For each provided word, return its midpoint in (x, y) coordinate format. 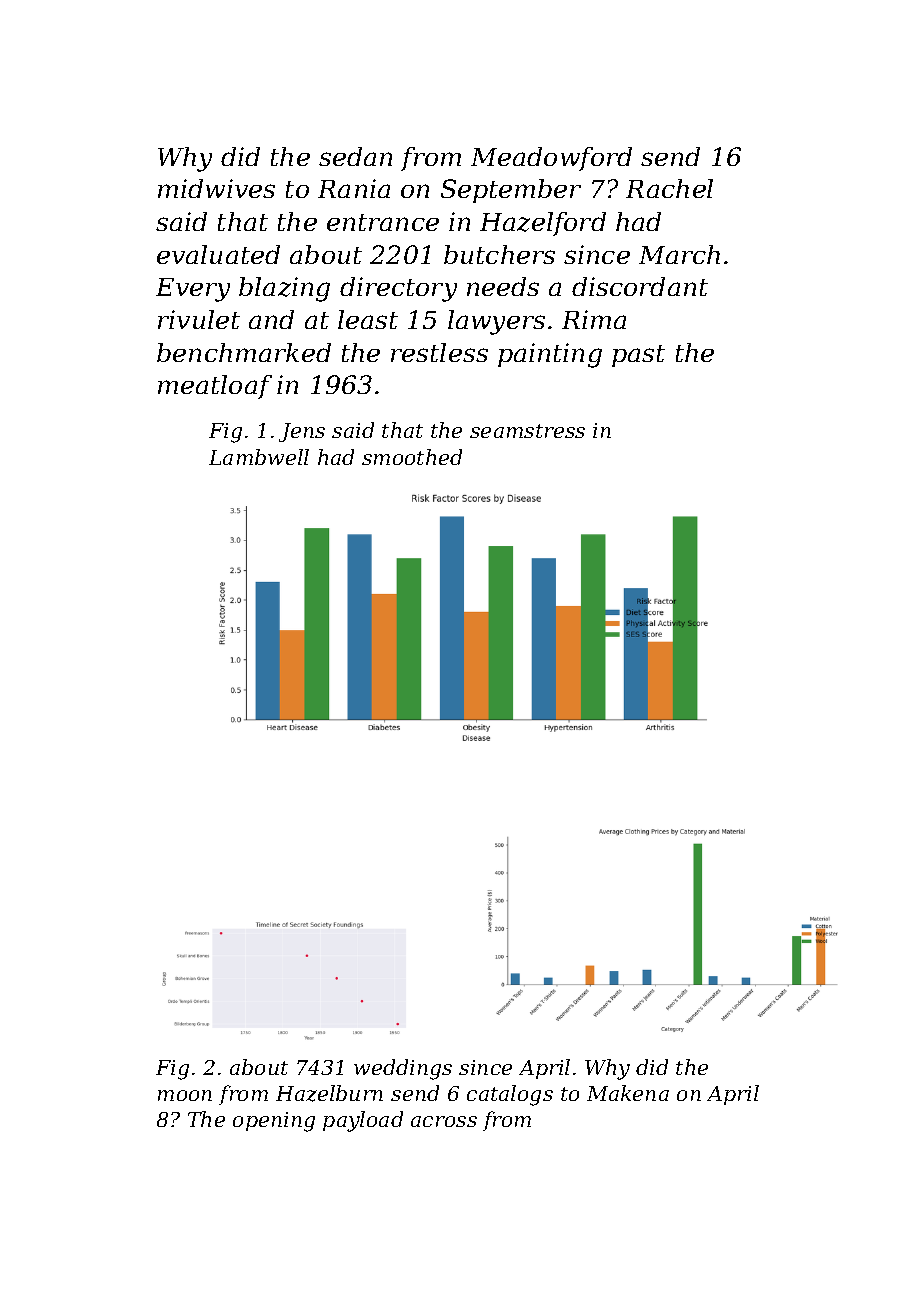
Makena (628, 1093)
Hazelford (543, 224)
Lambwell (259, 457)
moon (185, 1095)
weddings (403, 1069)
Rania (354, 188)
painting (550, 355)
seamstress (527, 431)
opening (274, 1122)
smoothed (412, 457)
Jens (302, 432)
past (638, 356)
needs (503, 286)
